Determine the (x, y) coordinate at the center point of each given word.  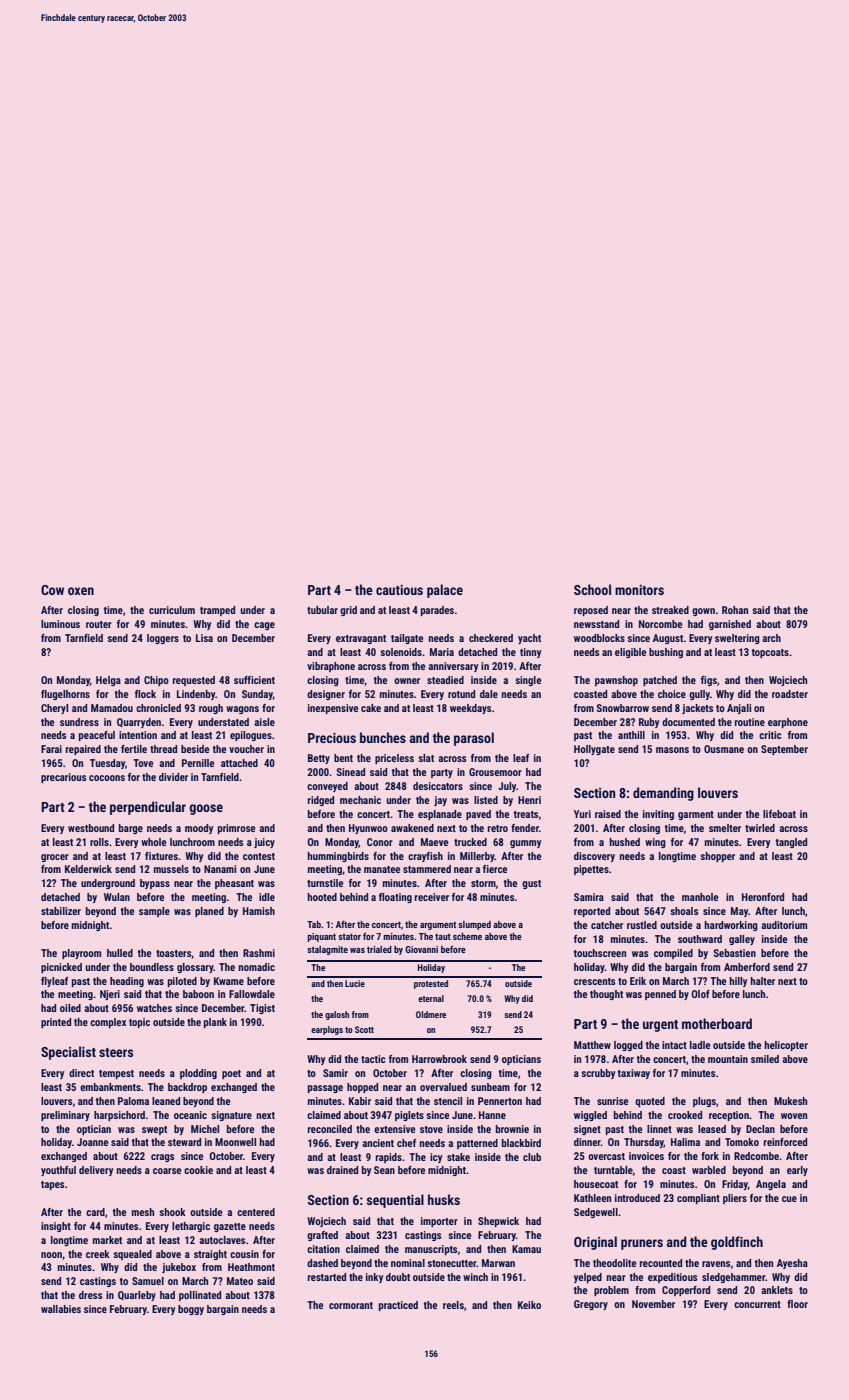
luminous (60, 624)
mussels (171, 869)
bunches (383, 737)
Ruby (649, 723)
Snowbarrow (623, 708)
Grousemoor (495, 772)
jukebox (179, 1268)
